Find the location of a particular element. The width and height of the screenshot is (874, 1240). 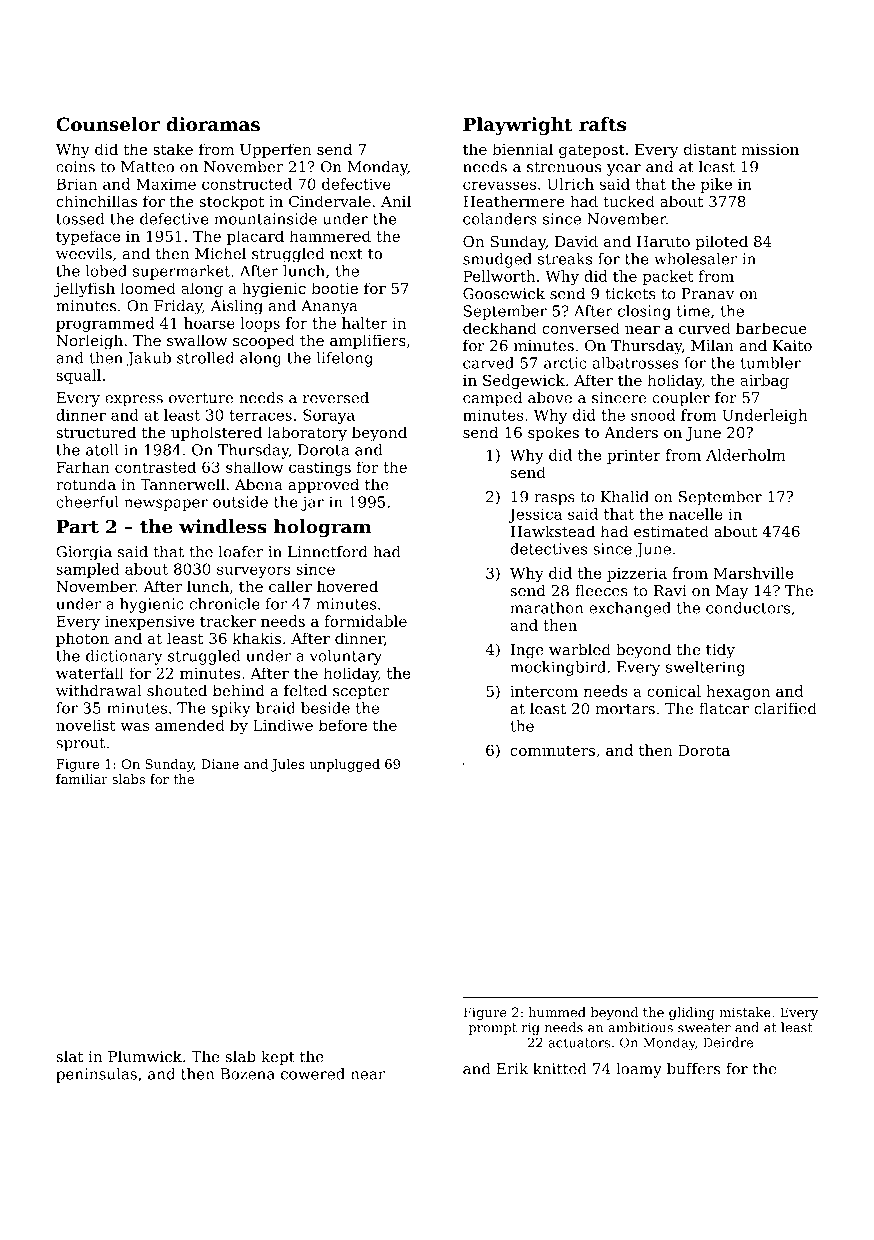

clarified is located at coordinates (785, 708).
